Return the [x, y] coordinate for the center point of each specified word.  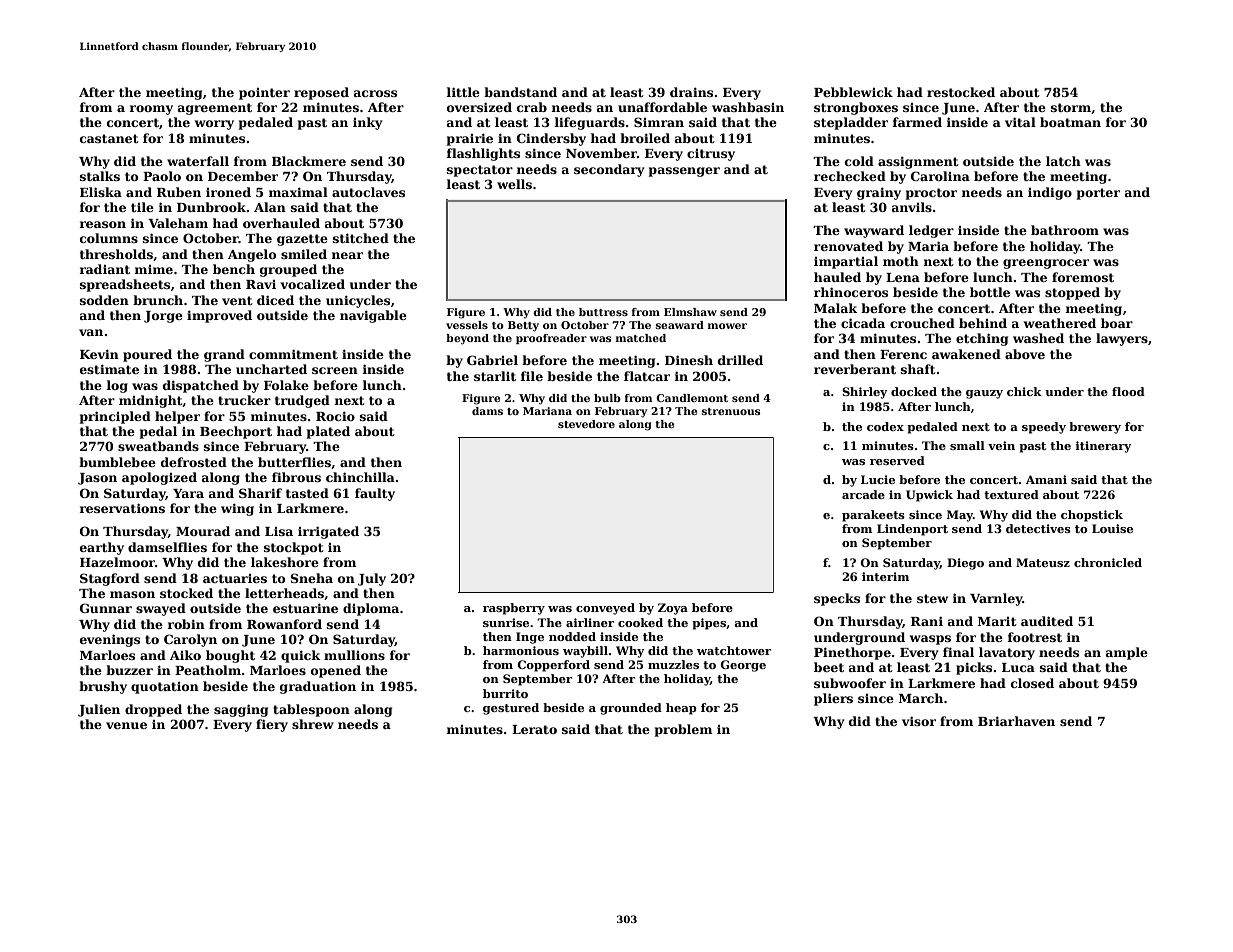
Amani [1046, 479]
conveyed [605, 609]
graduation [318, 687]
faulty [375, 494]
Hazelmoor [117, 562]
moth [901, 261]
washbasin [748, 107]
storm [1071, 107]
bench [234, 269]
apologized [159, 478]
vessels [467, 325]
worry [214, 125]
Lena [903, 277]
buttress [603, 312]
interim [885, 576]
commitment [293, 354]
